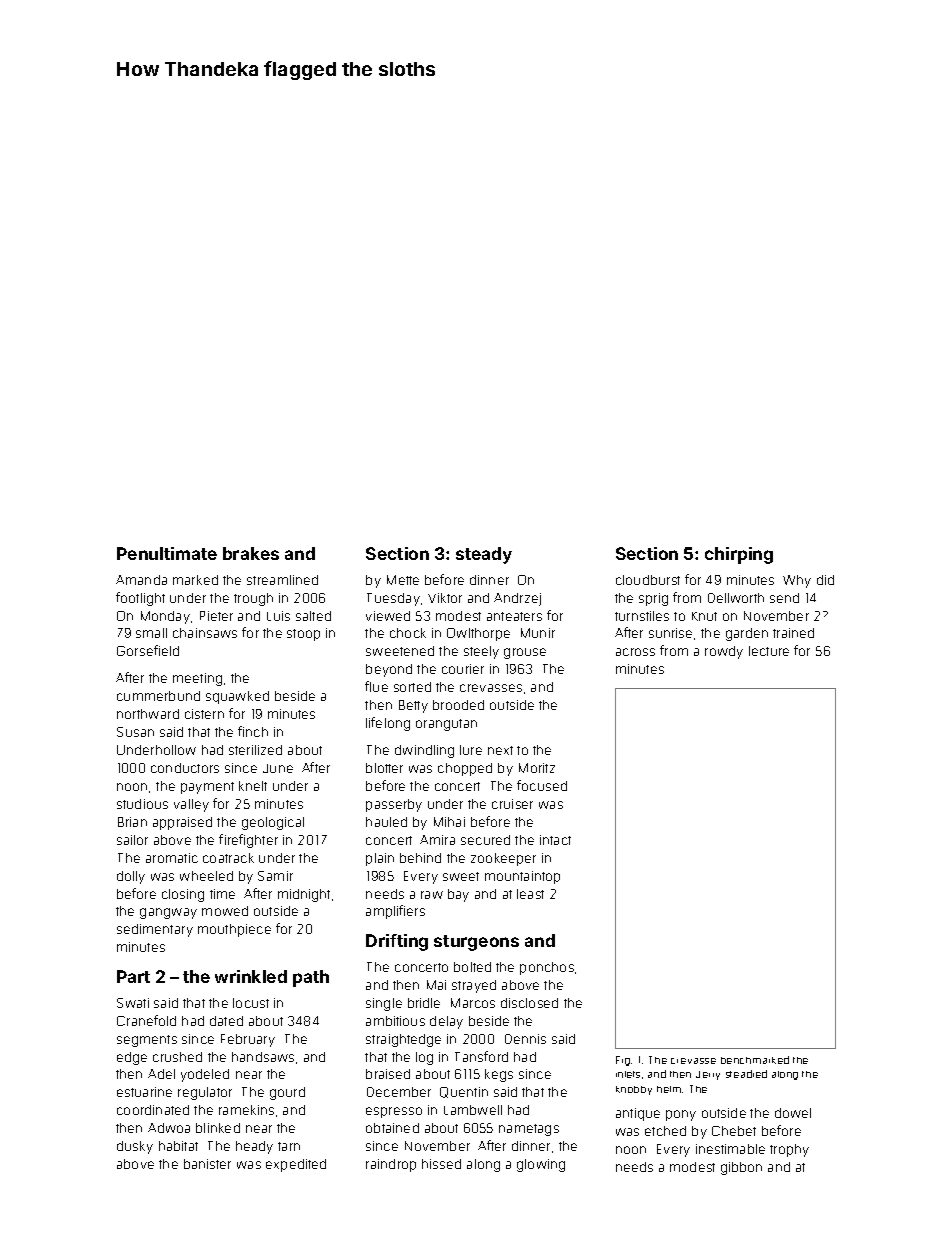  I want to click on brakes, so click(251, 553).
